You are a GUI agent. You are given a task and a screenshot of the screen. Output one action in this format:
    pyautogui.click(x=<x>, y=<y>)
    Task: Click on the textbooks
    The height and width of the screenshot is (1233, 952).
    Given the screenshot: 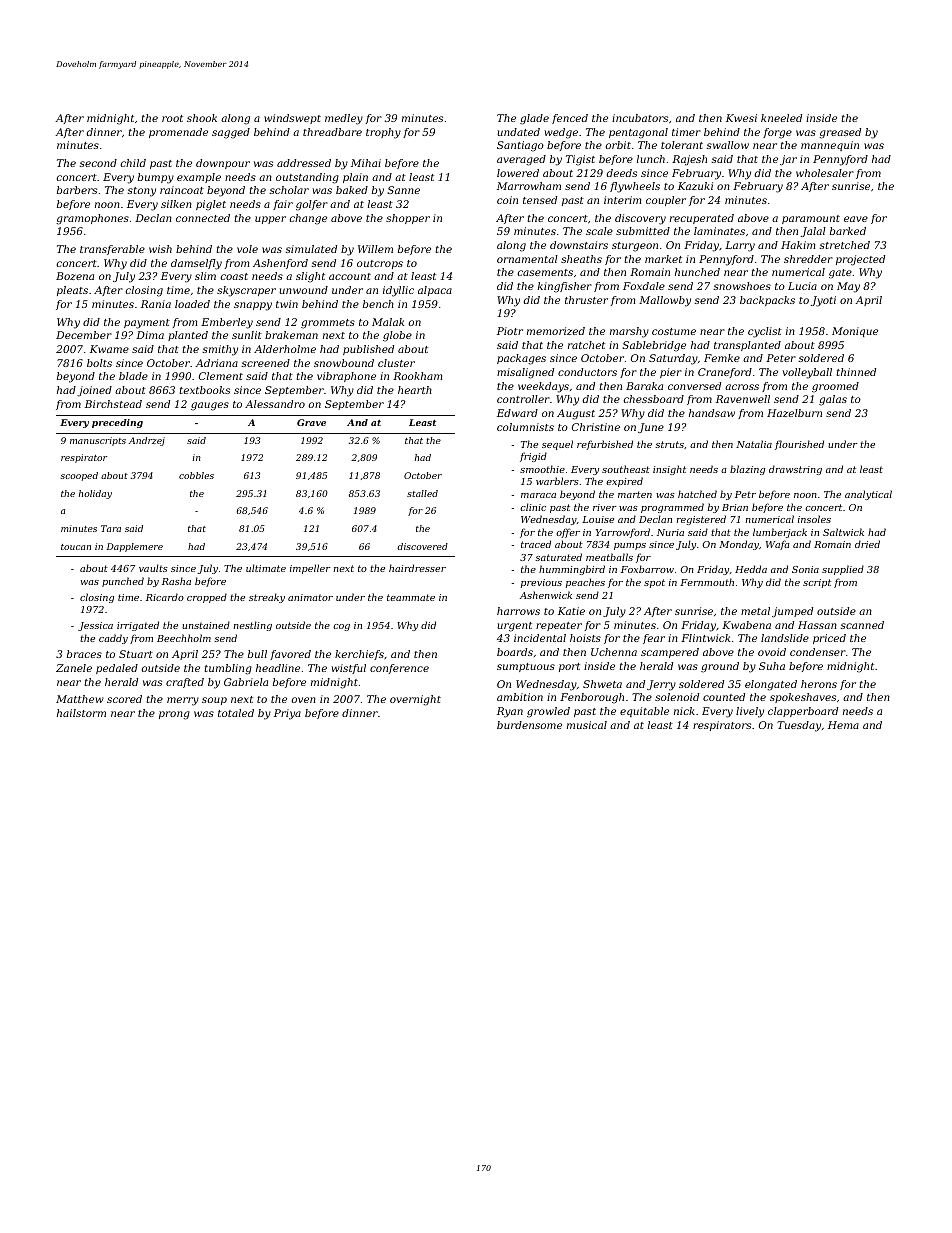 What is the action you would take?
    pyautogui.click(x=205, y=390)
